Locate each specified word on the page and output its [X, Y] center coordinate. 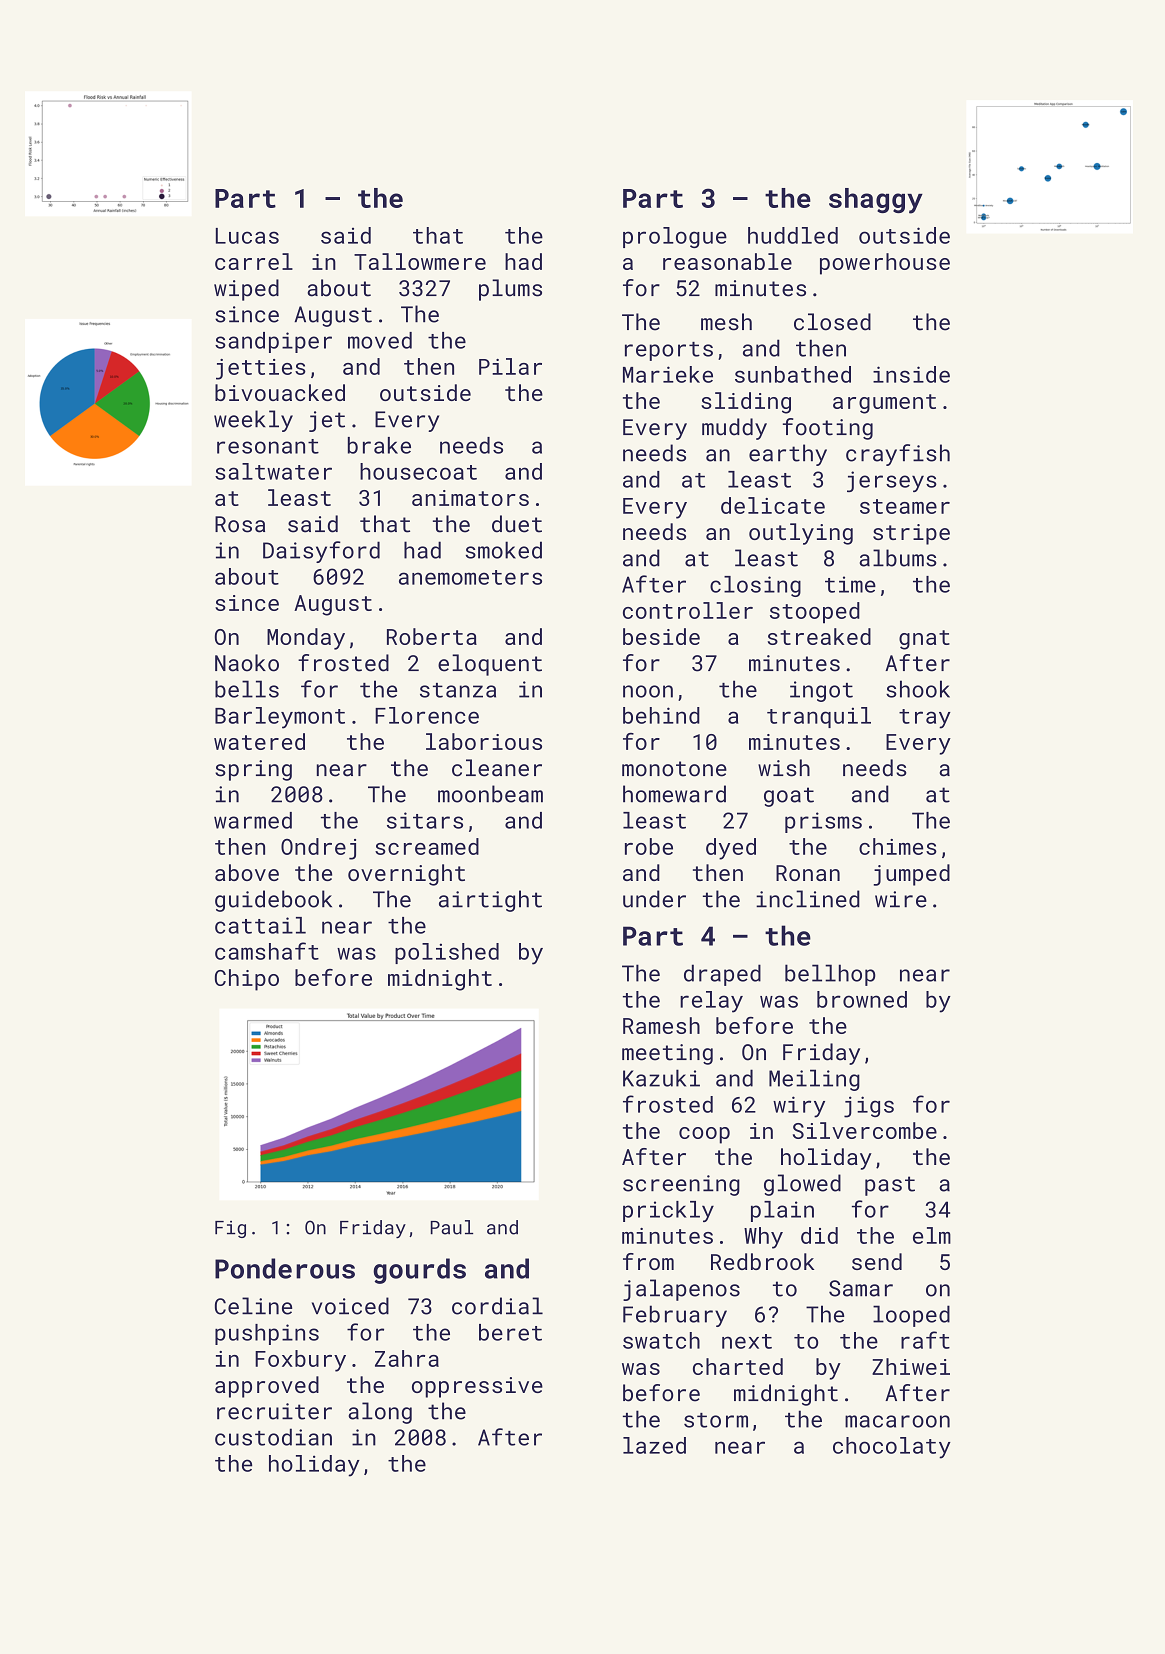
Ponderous [285, 1268]
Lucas [247, 236]
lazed [654, 1445]
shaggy [876, 201]
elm [932, 1235]
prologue [675, 237]
